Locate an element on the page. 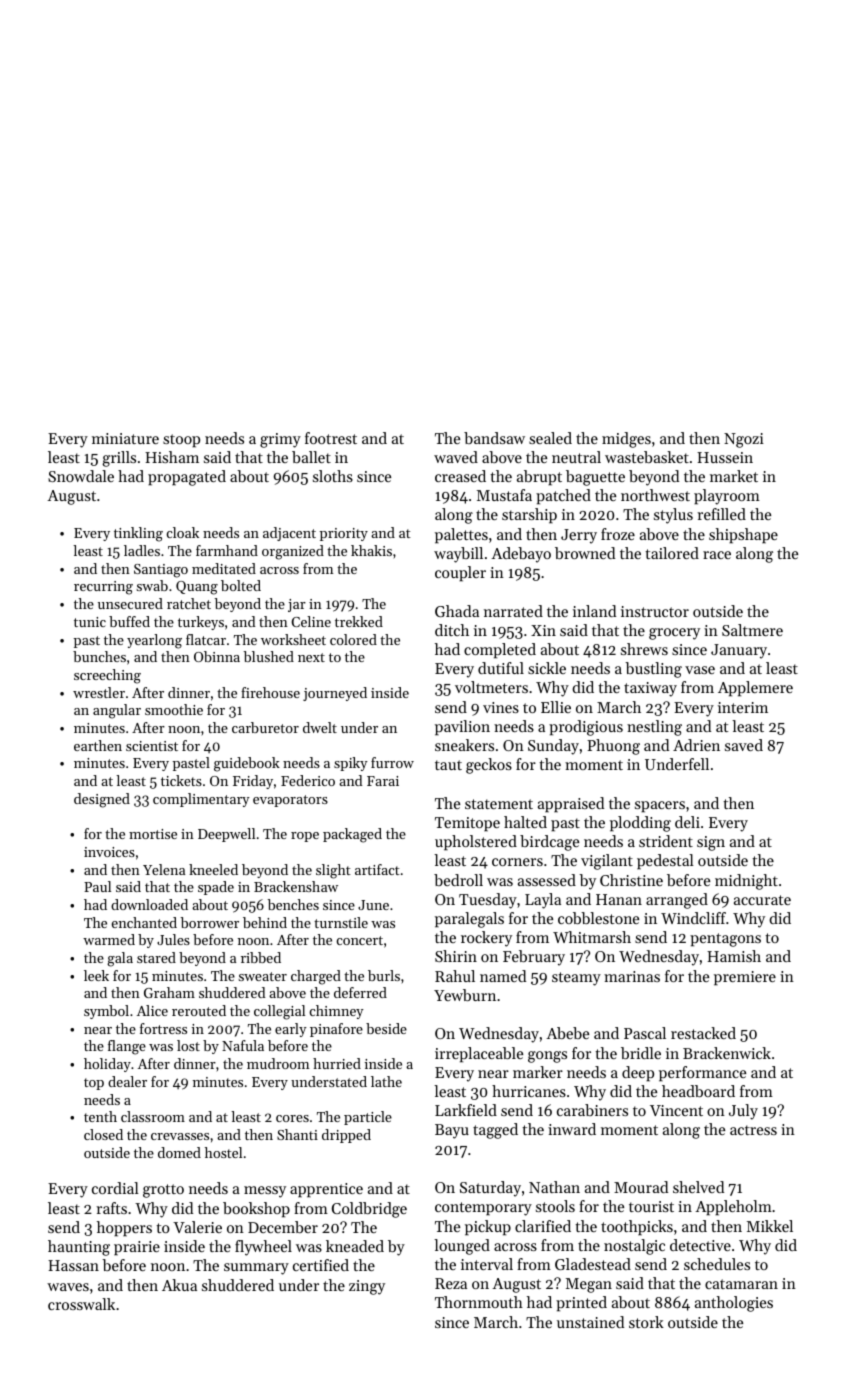 The height and width of the image is (1400, 849). Yelena is located at coordinates (164, 869).
